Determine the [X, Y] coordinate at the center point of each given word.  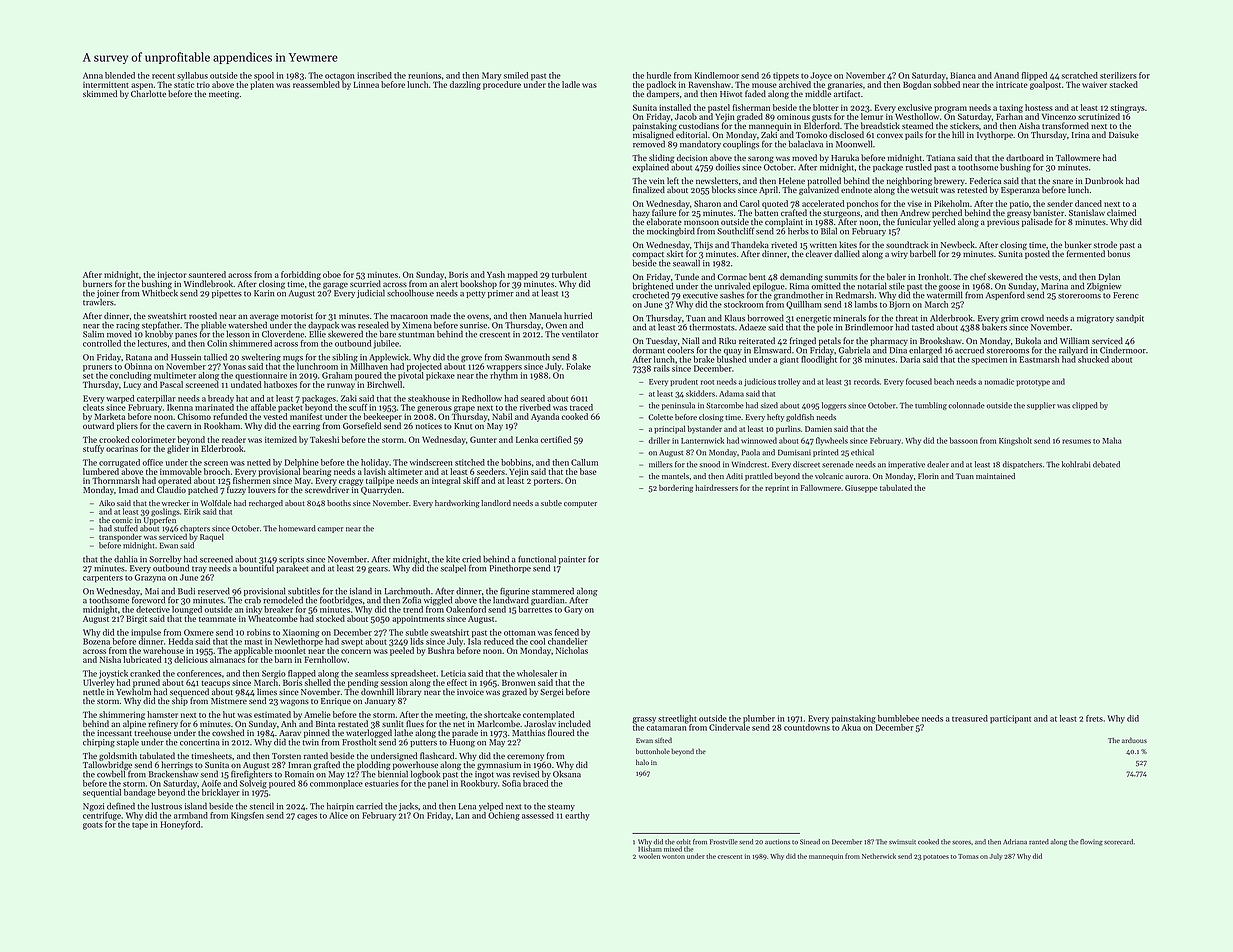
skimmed [100, 93]
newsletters [717, 180]
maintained [995, 476]
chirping [99, 743]
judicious [760, 382]
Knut [463, 426]
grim [1009, 319]
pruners [97, 368]
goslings [165, 512]
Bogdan [917, 85]
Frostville [724, 842]
